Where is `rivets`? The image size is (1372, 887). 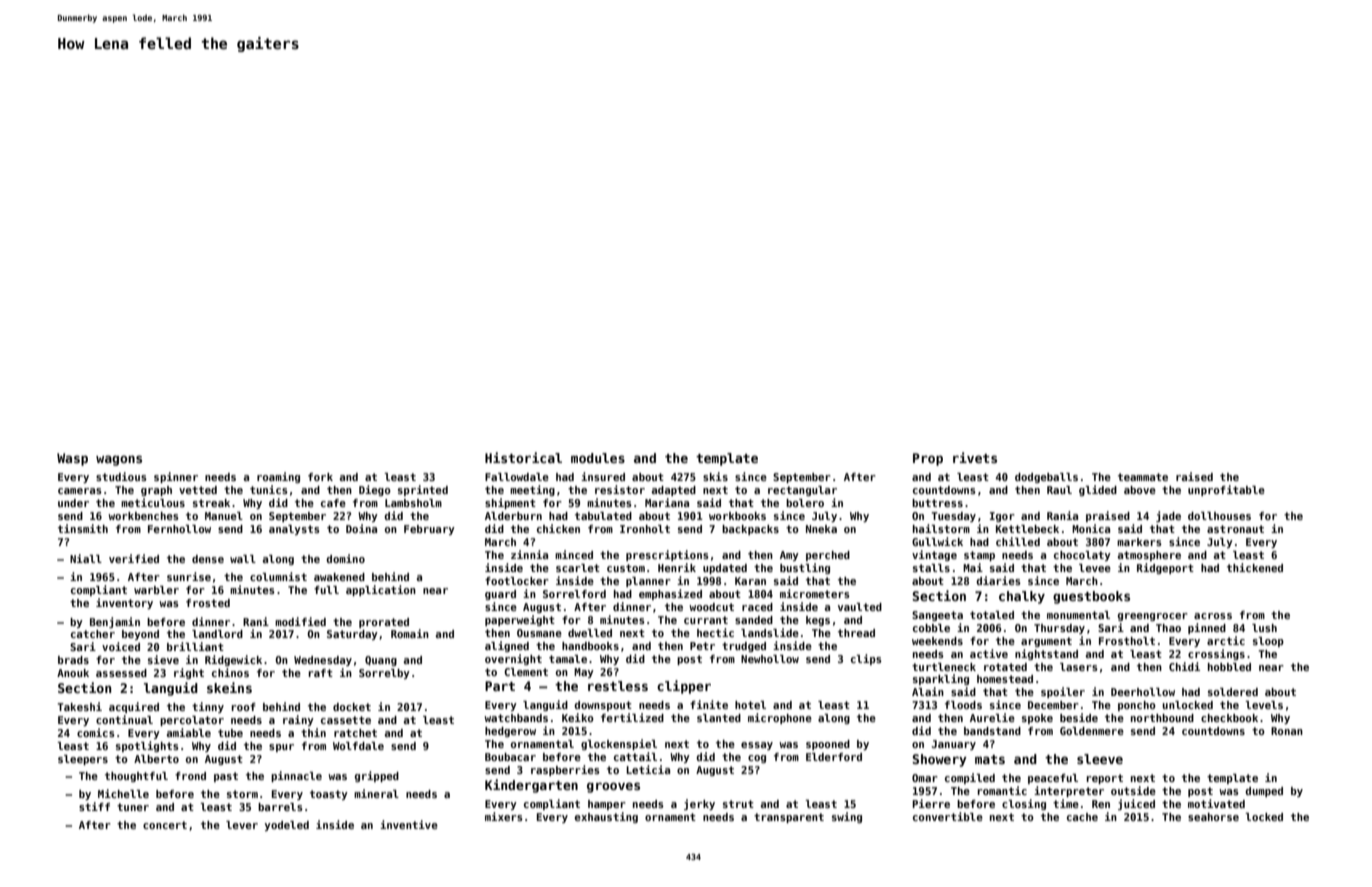
rivets is located at coordinates (975, 457).
